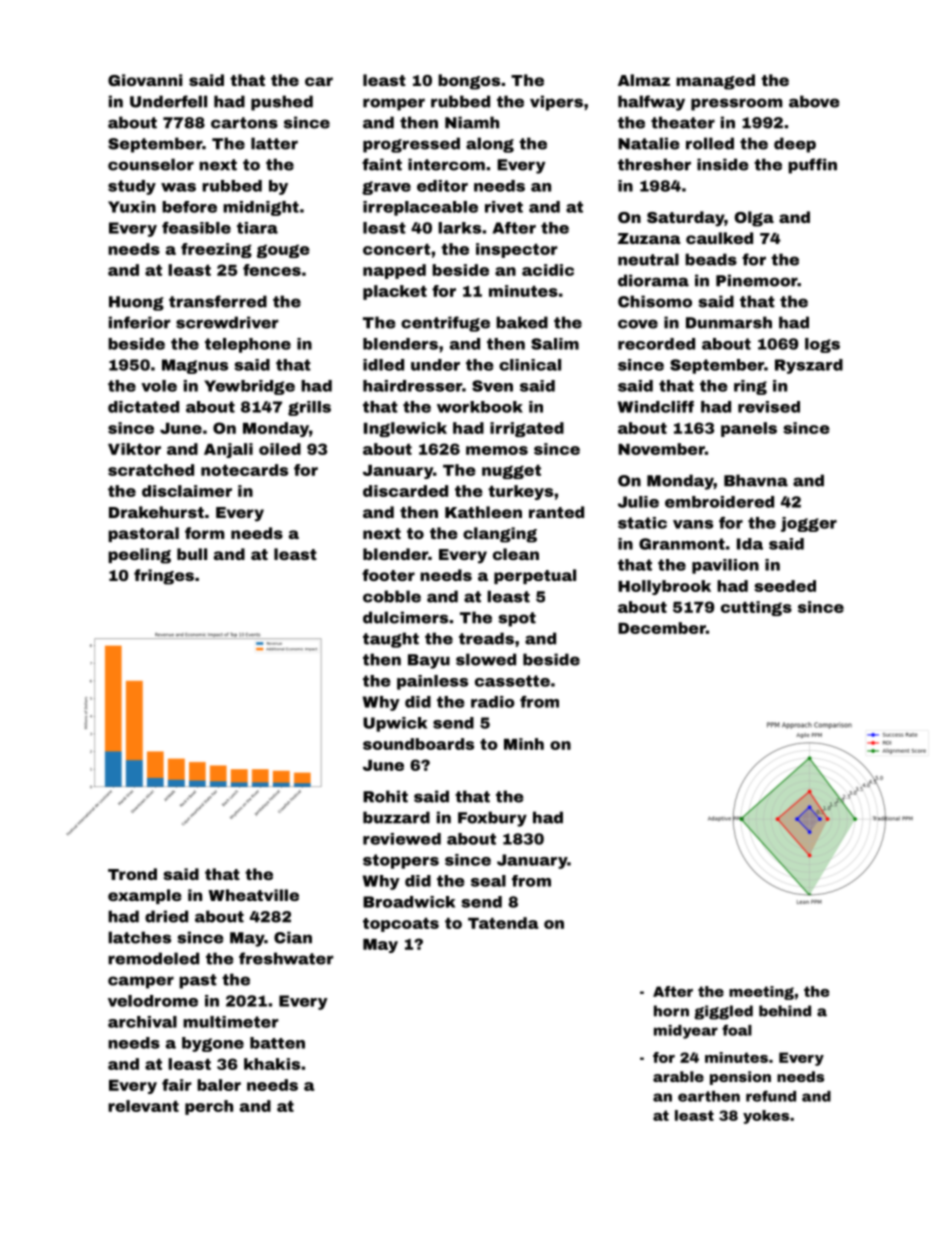 The height and width of the screenshot is (1233, 952). I want to click on managed, so click(715, 82).
